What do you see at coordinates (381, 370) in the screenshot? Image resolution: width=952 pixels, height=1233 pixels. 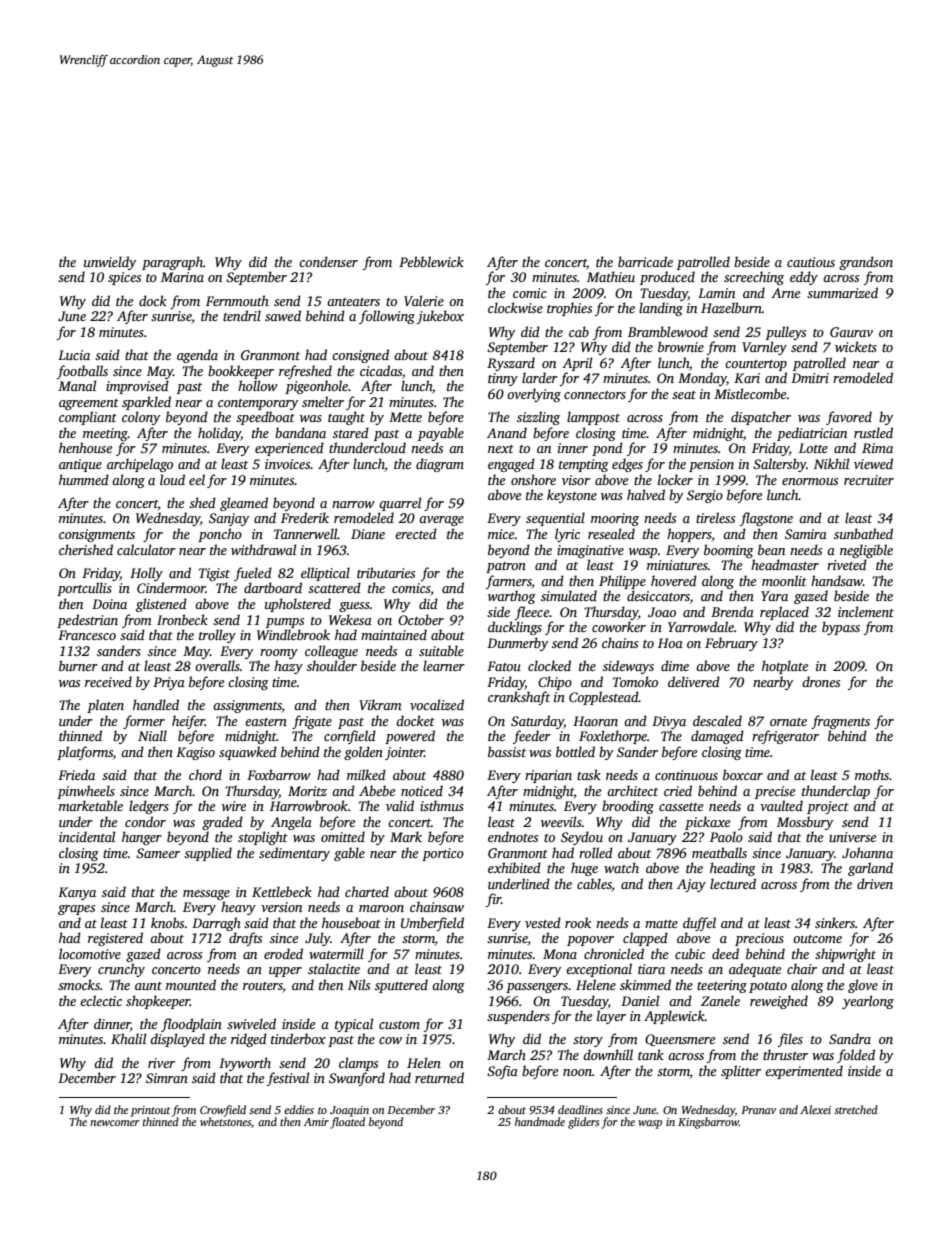 I see `cicadas` at bounding box center [381, 370].
